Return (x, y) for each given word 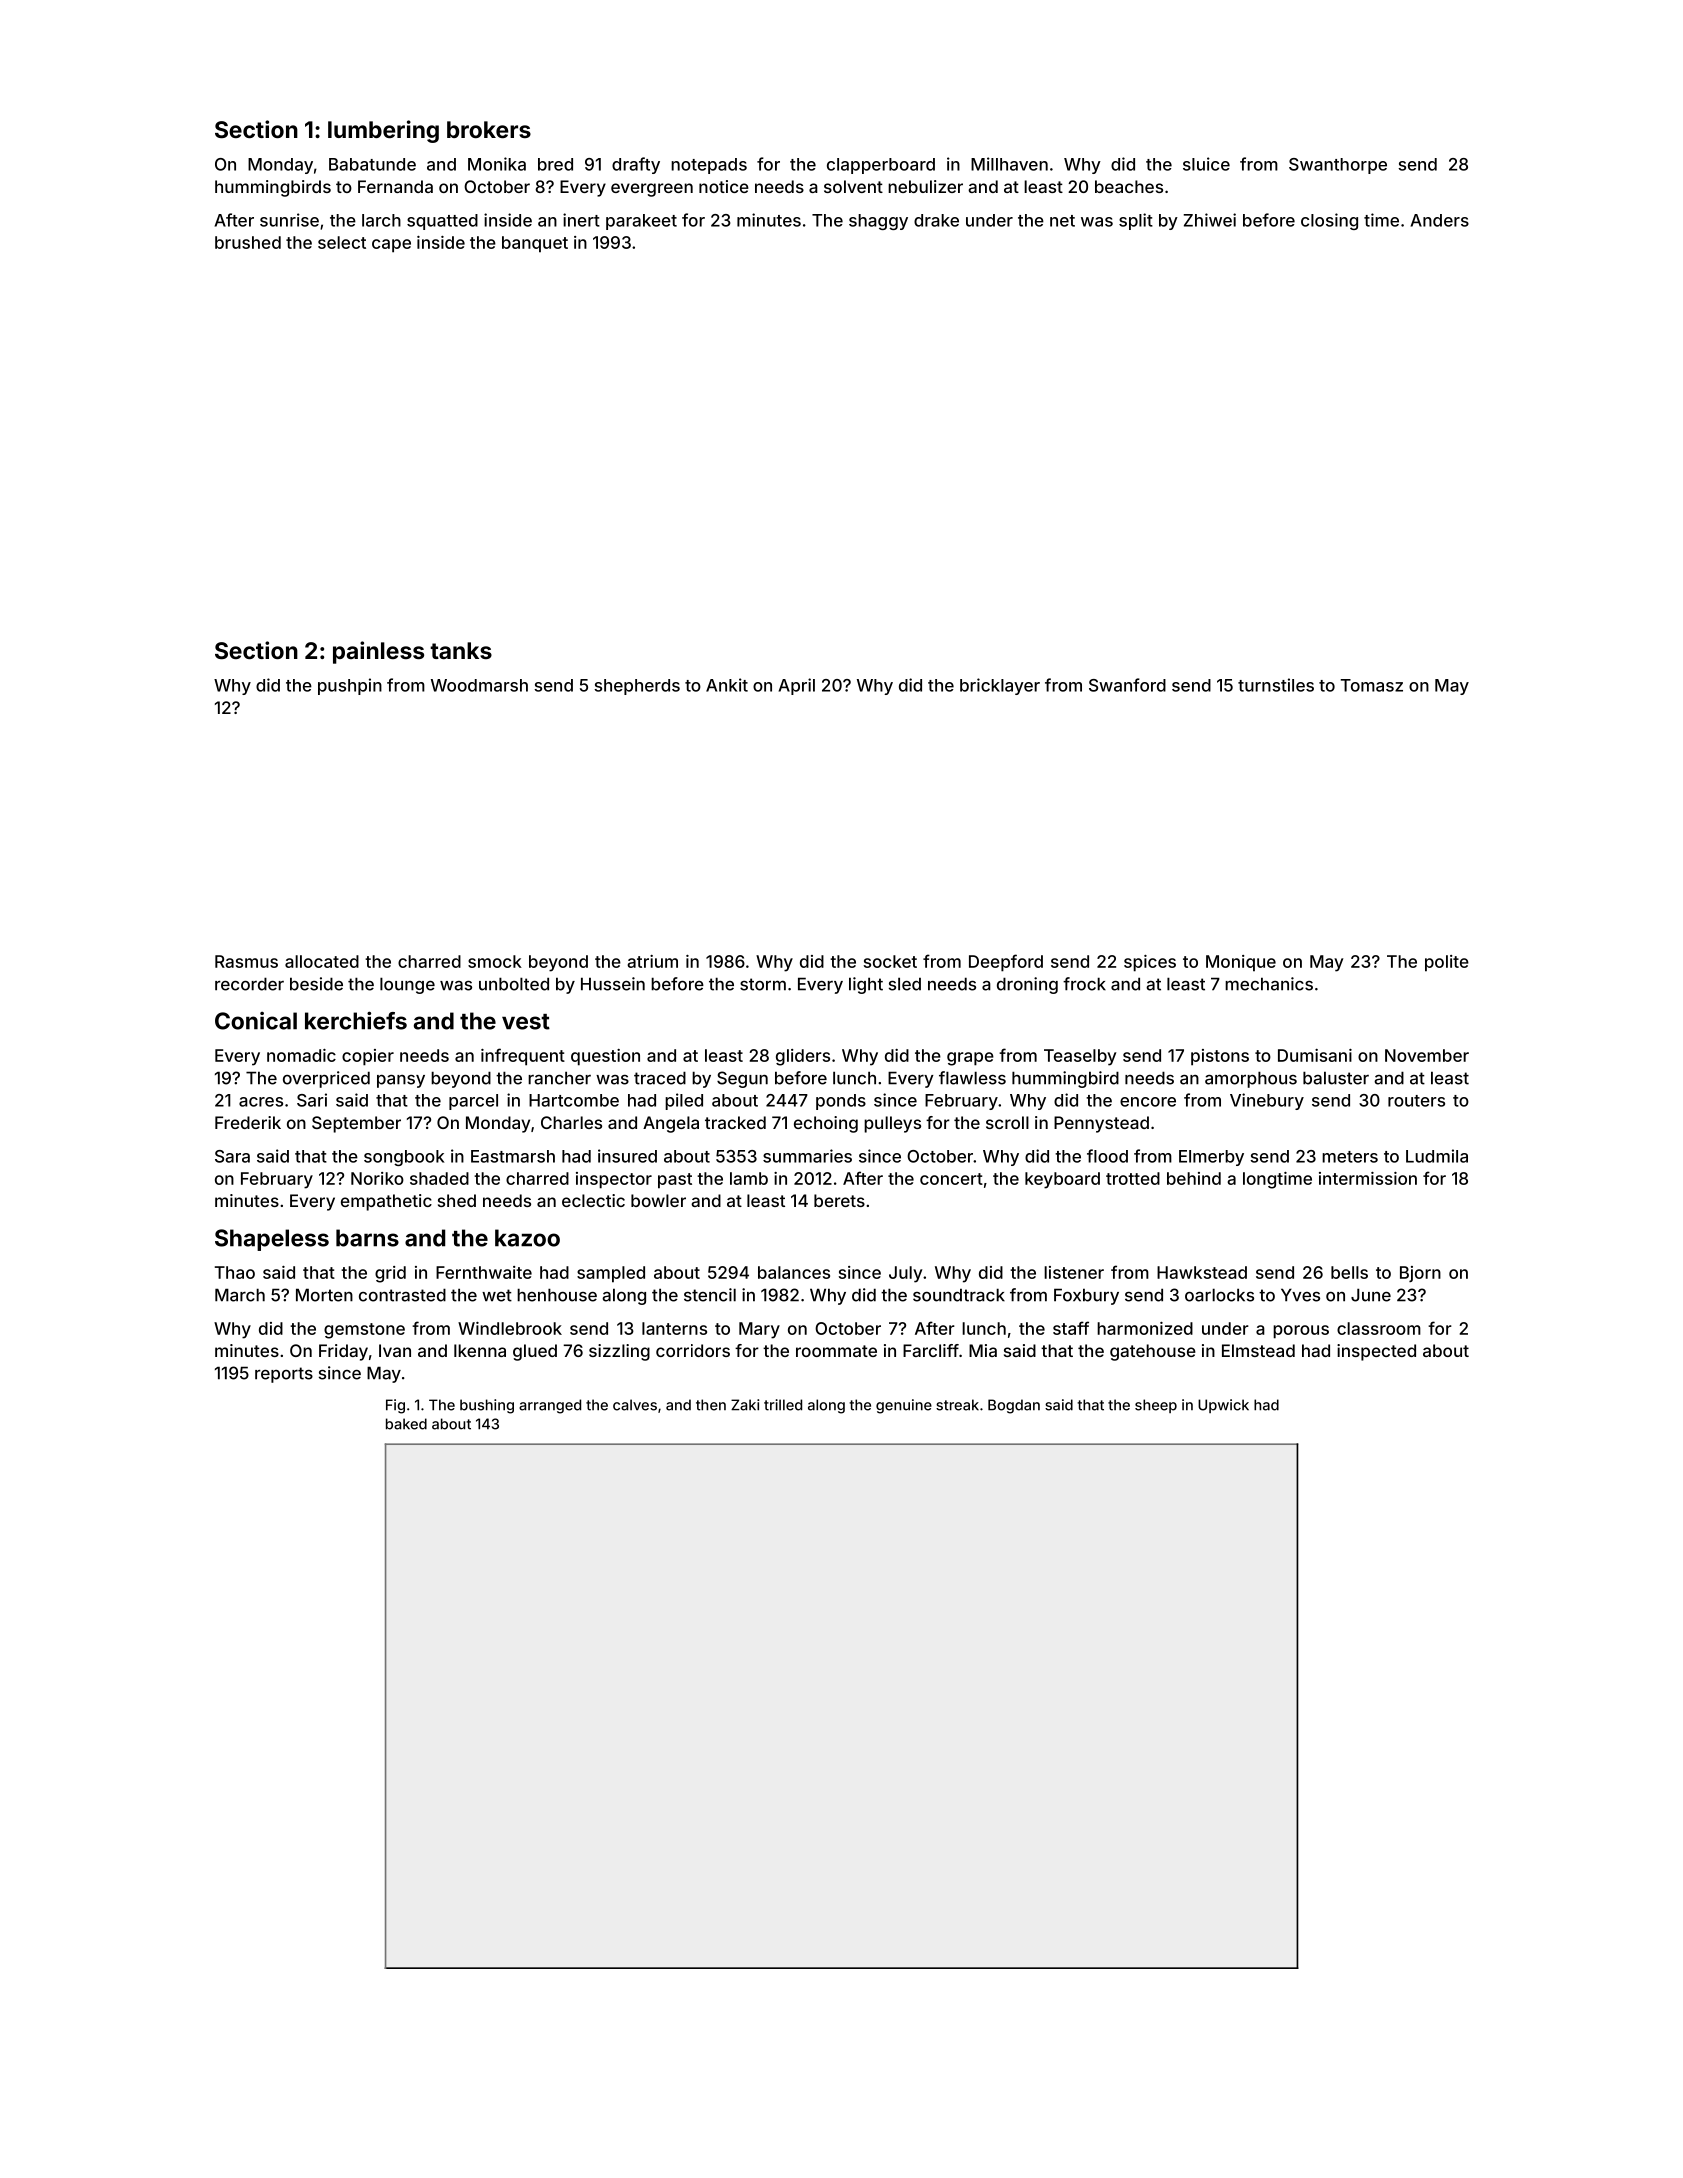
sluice (1206, 164)
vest (526, 1022)
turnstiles (1276, 685)
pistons (1220, 1057)
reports (284, 1375)
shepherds (637, 687)
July (905, 1274)
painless (378, 652)
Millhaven (1009, 164)
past (675, 1181)
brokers (489, 129)
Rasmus (246, 961)
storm (763, 984)
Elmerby (1211, 1158)
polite (1447, 963)
